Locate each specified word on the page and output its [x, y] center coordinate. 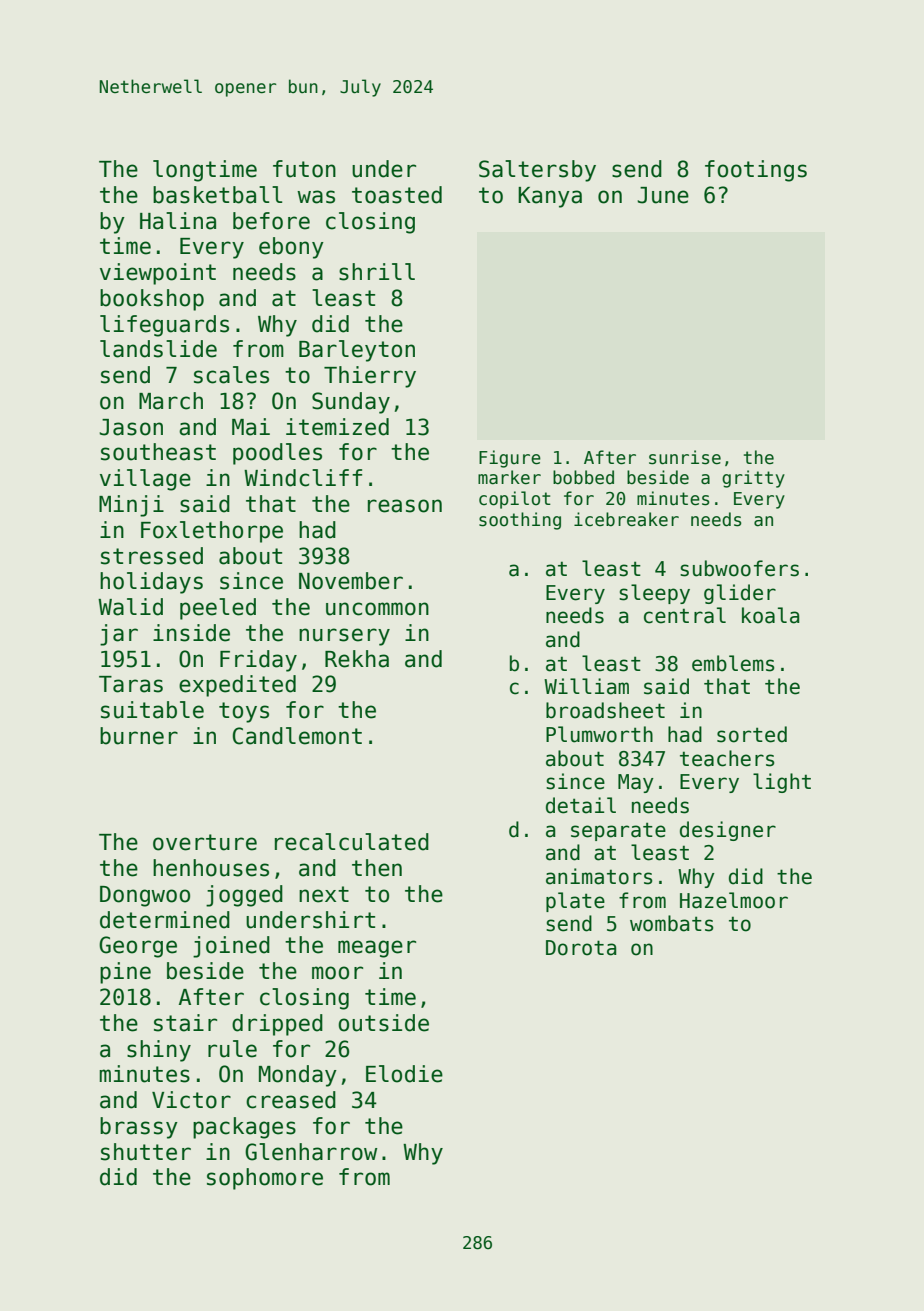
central [685, 615]
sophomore [265, 1179]
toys [244, 712]
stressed [152, 556]
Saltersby [537, 171]
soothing [520, 521]
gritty [753, 479]
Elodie [404, 1074]
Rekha [357, 659]
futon [304, 169]
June [663, 195]
